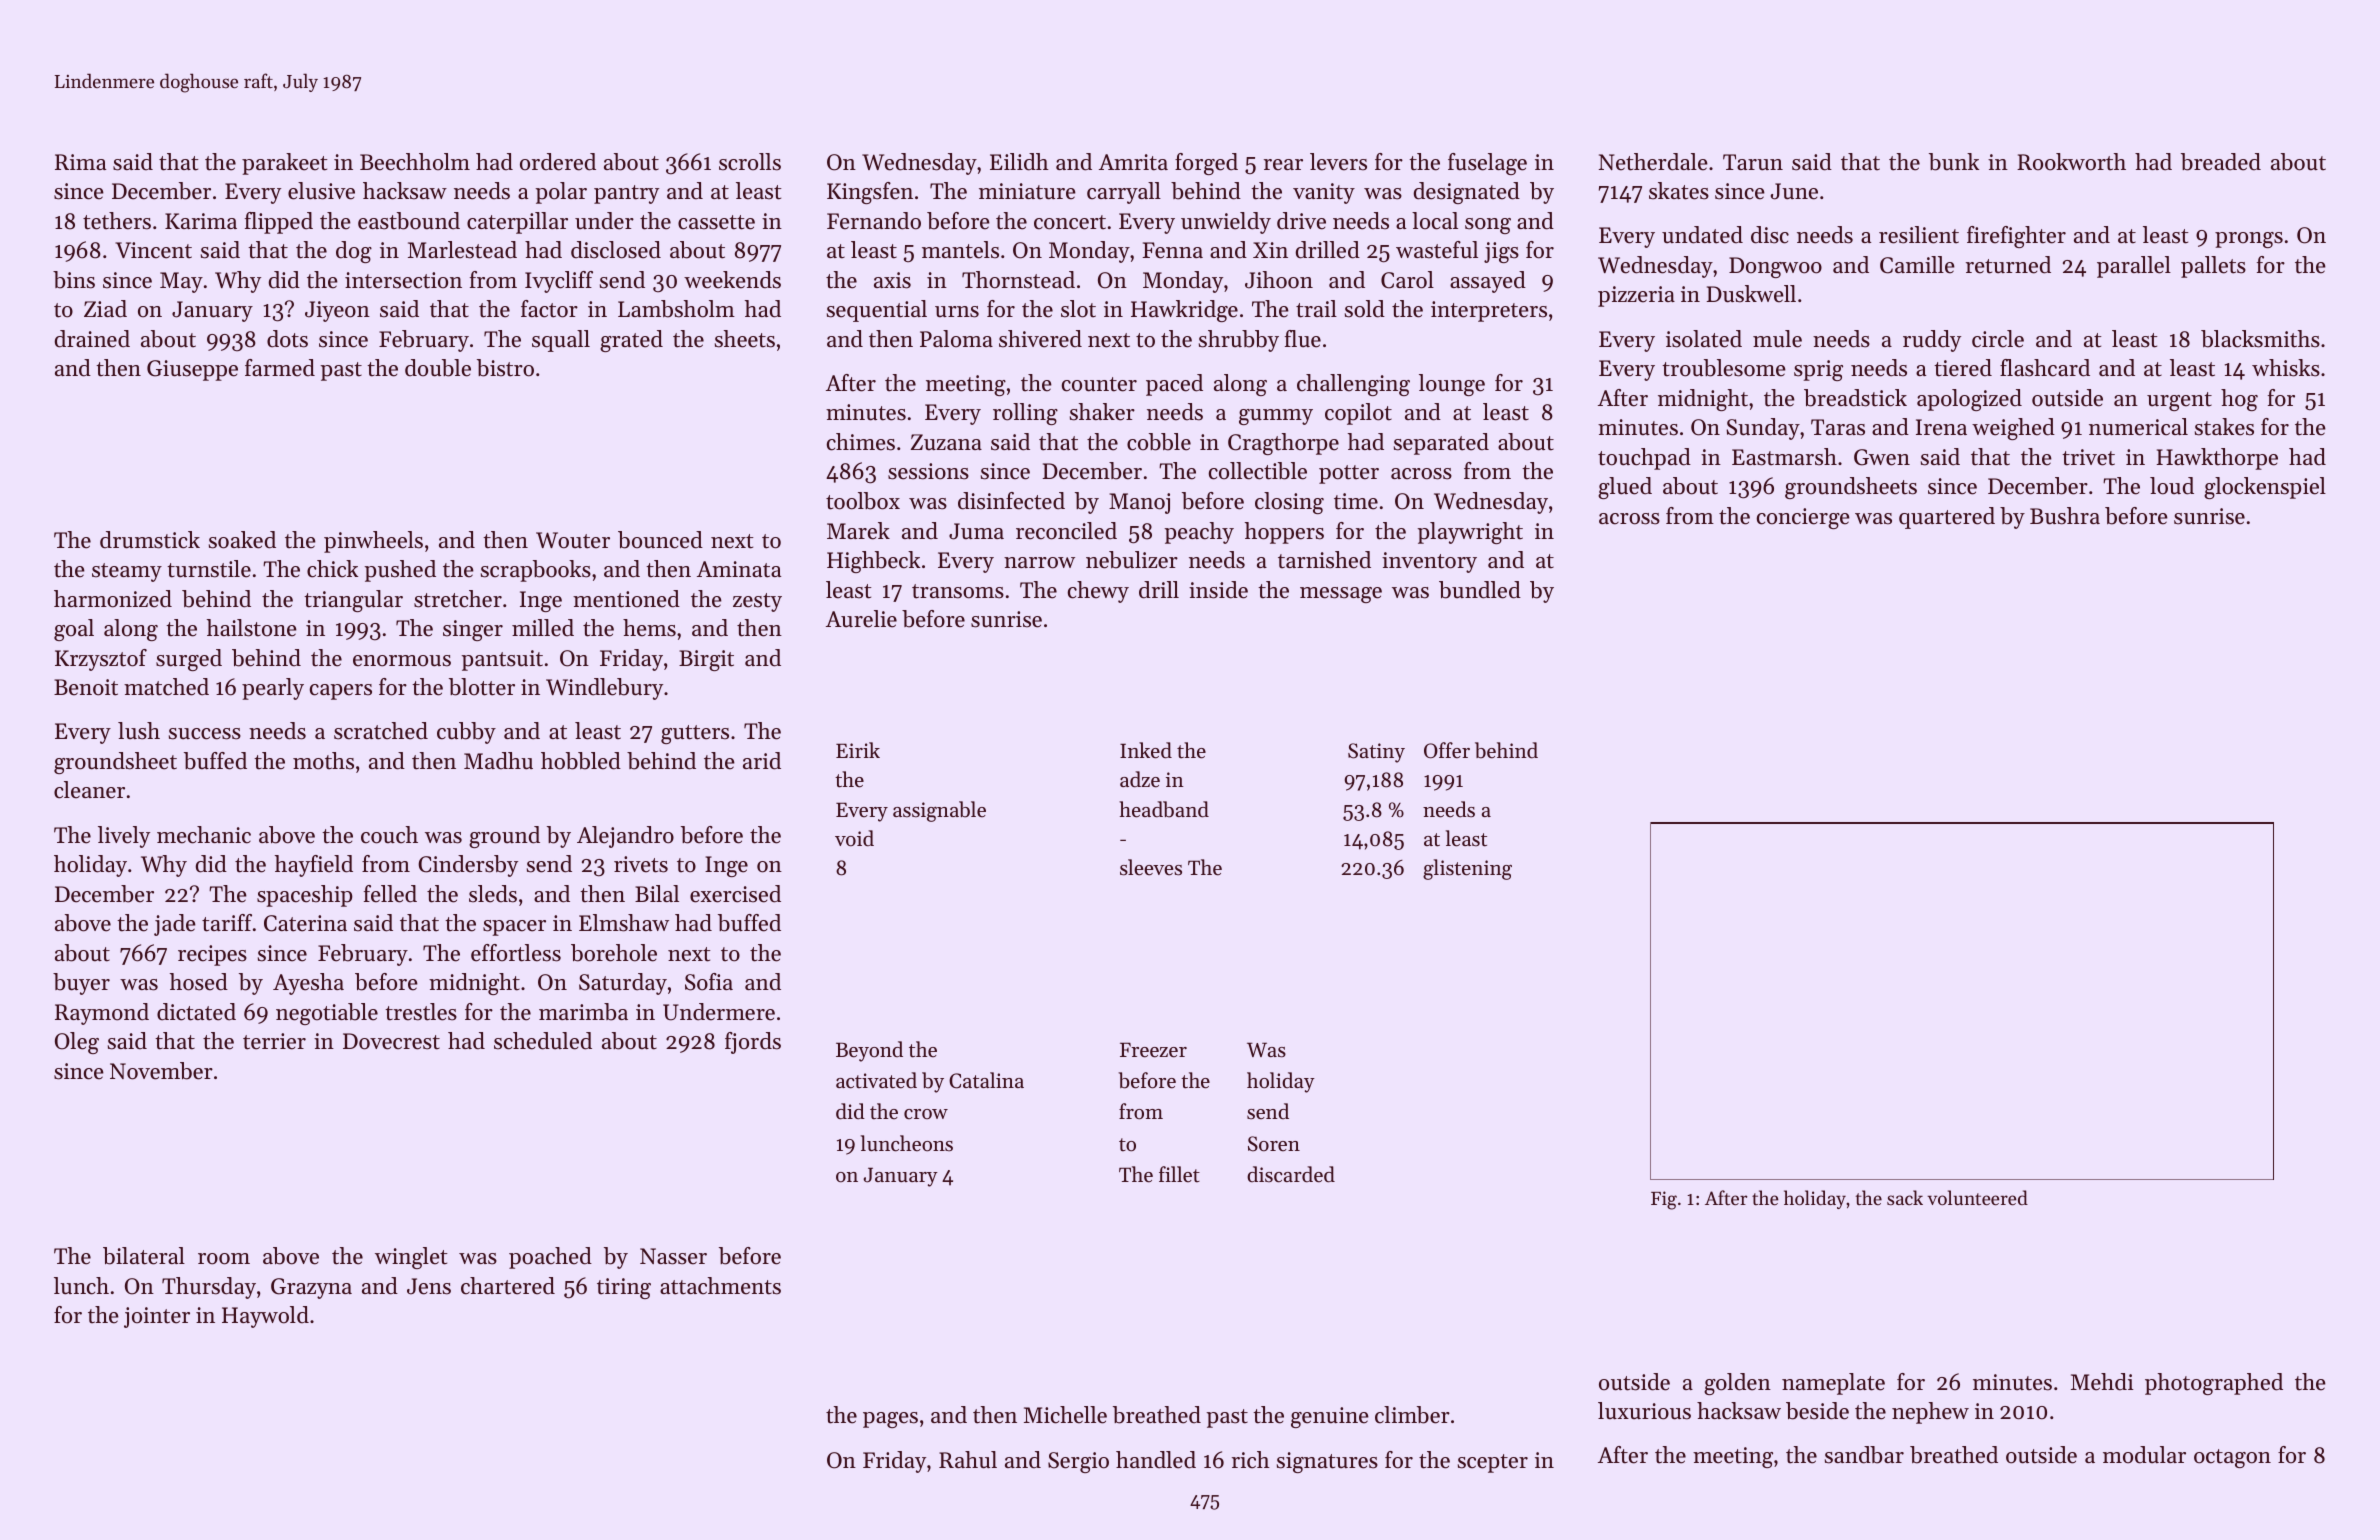  Describe the element at coordinates (1441, 444) in the screenshot. I see `separated` at that location.
